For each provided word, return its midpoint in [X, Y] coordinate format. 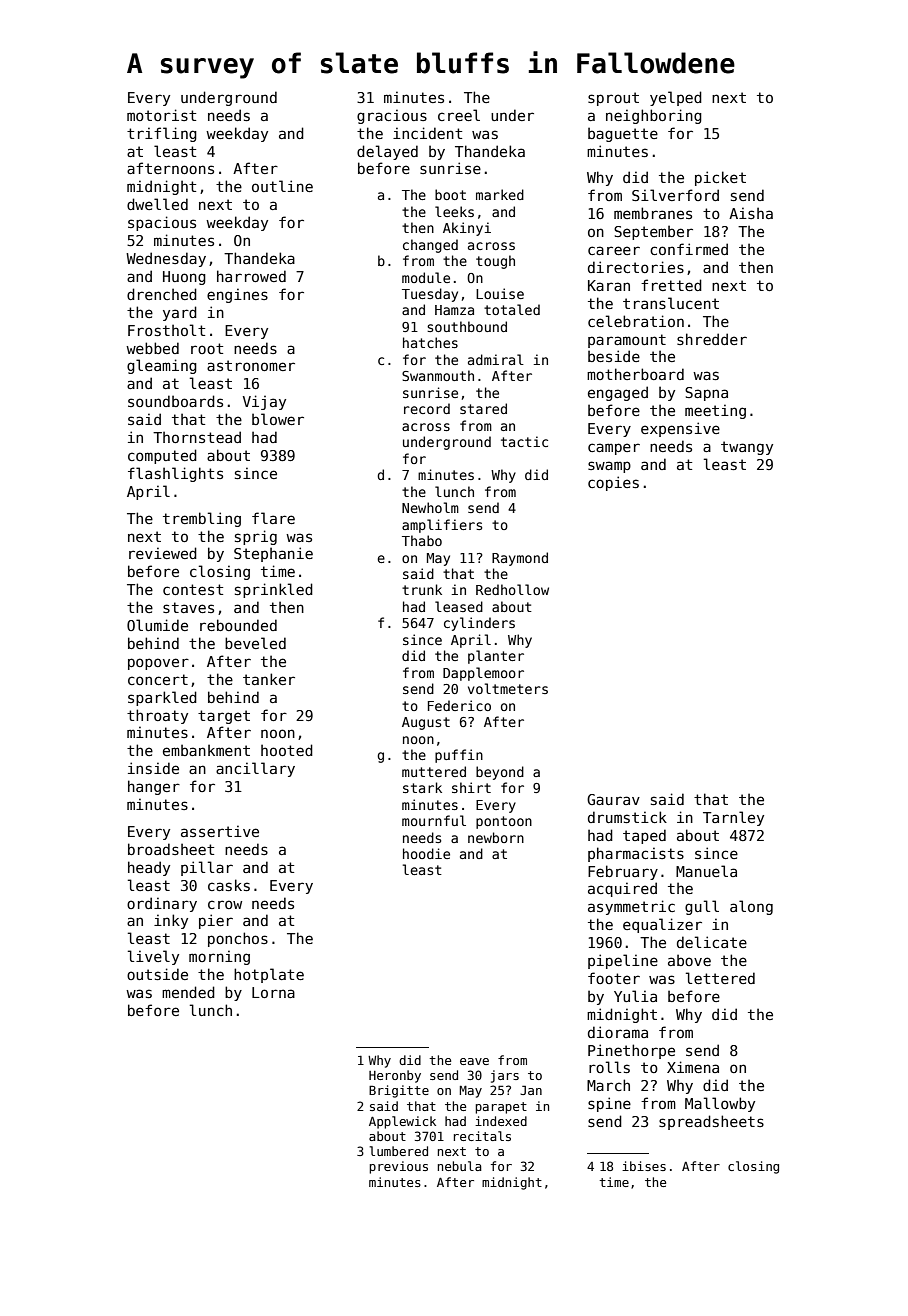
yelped [676, 98]
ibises [644, 1166]
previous [398, 1167]
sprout [613, 99]
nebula [460, 1166]
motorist [161, 115]
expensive [680, 429]
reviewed [163, 553]
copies [613, 483]
